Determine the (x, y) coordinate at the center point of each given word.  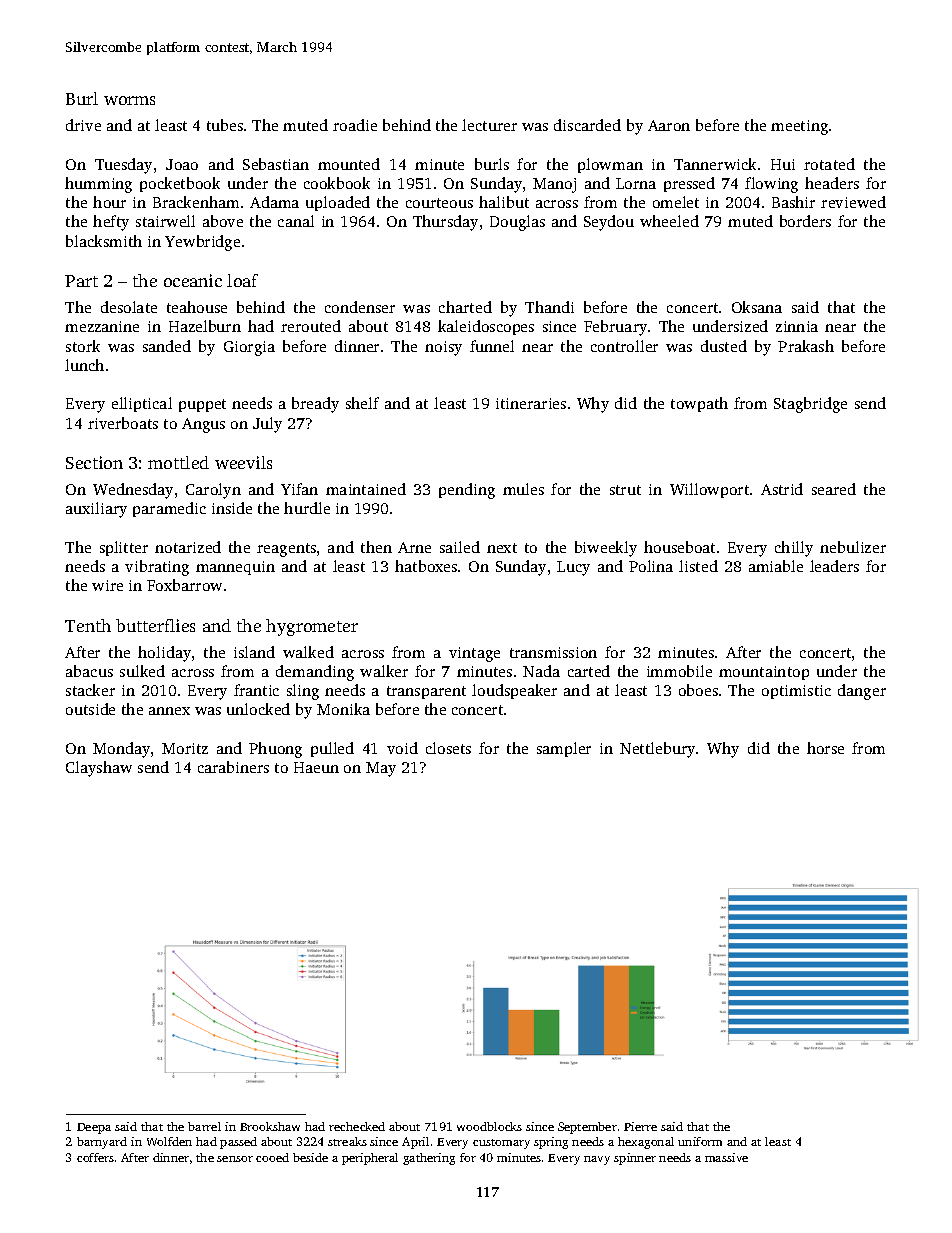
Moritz (185, 748)
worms (129, 100)
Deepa (94, 1128)
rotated (829, 164)
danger (862, 692)
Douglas (517, 223)
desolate (129, 307)
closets (448, 748)
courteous (439, 203)
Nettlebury (657, 750)
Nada (541, 671)
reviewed (853, 202)
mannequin (235, 568)
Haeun (316, 767)
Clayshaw (99, 769)
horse (825, 748)
